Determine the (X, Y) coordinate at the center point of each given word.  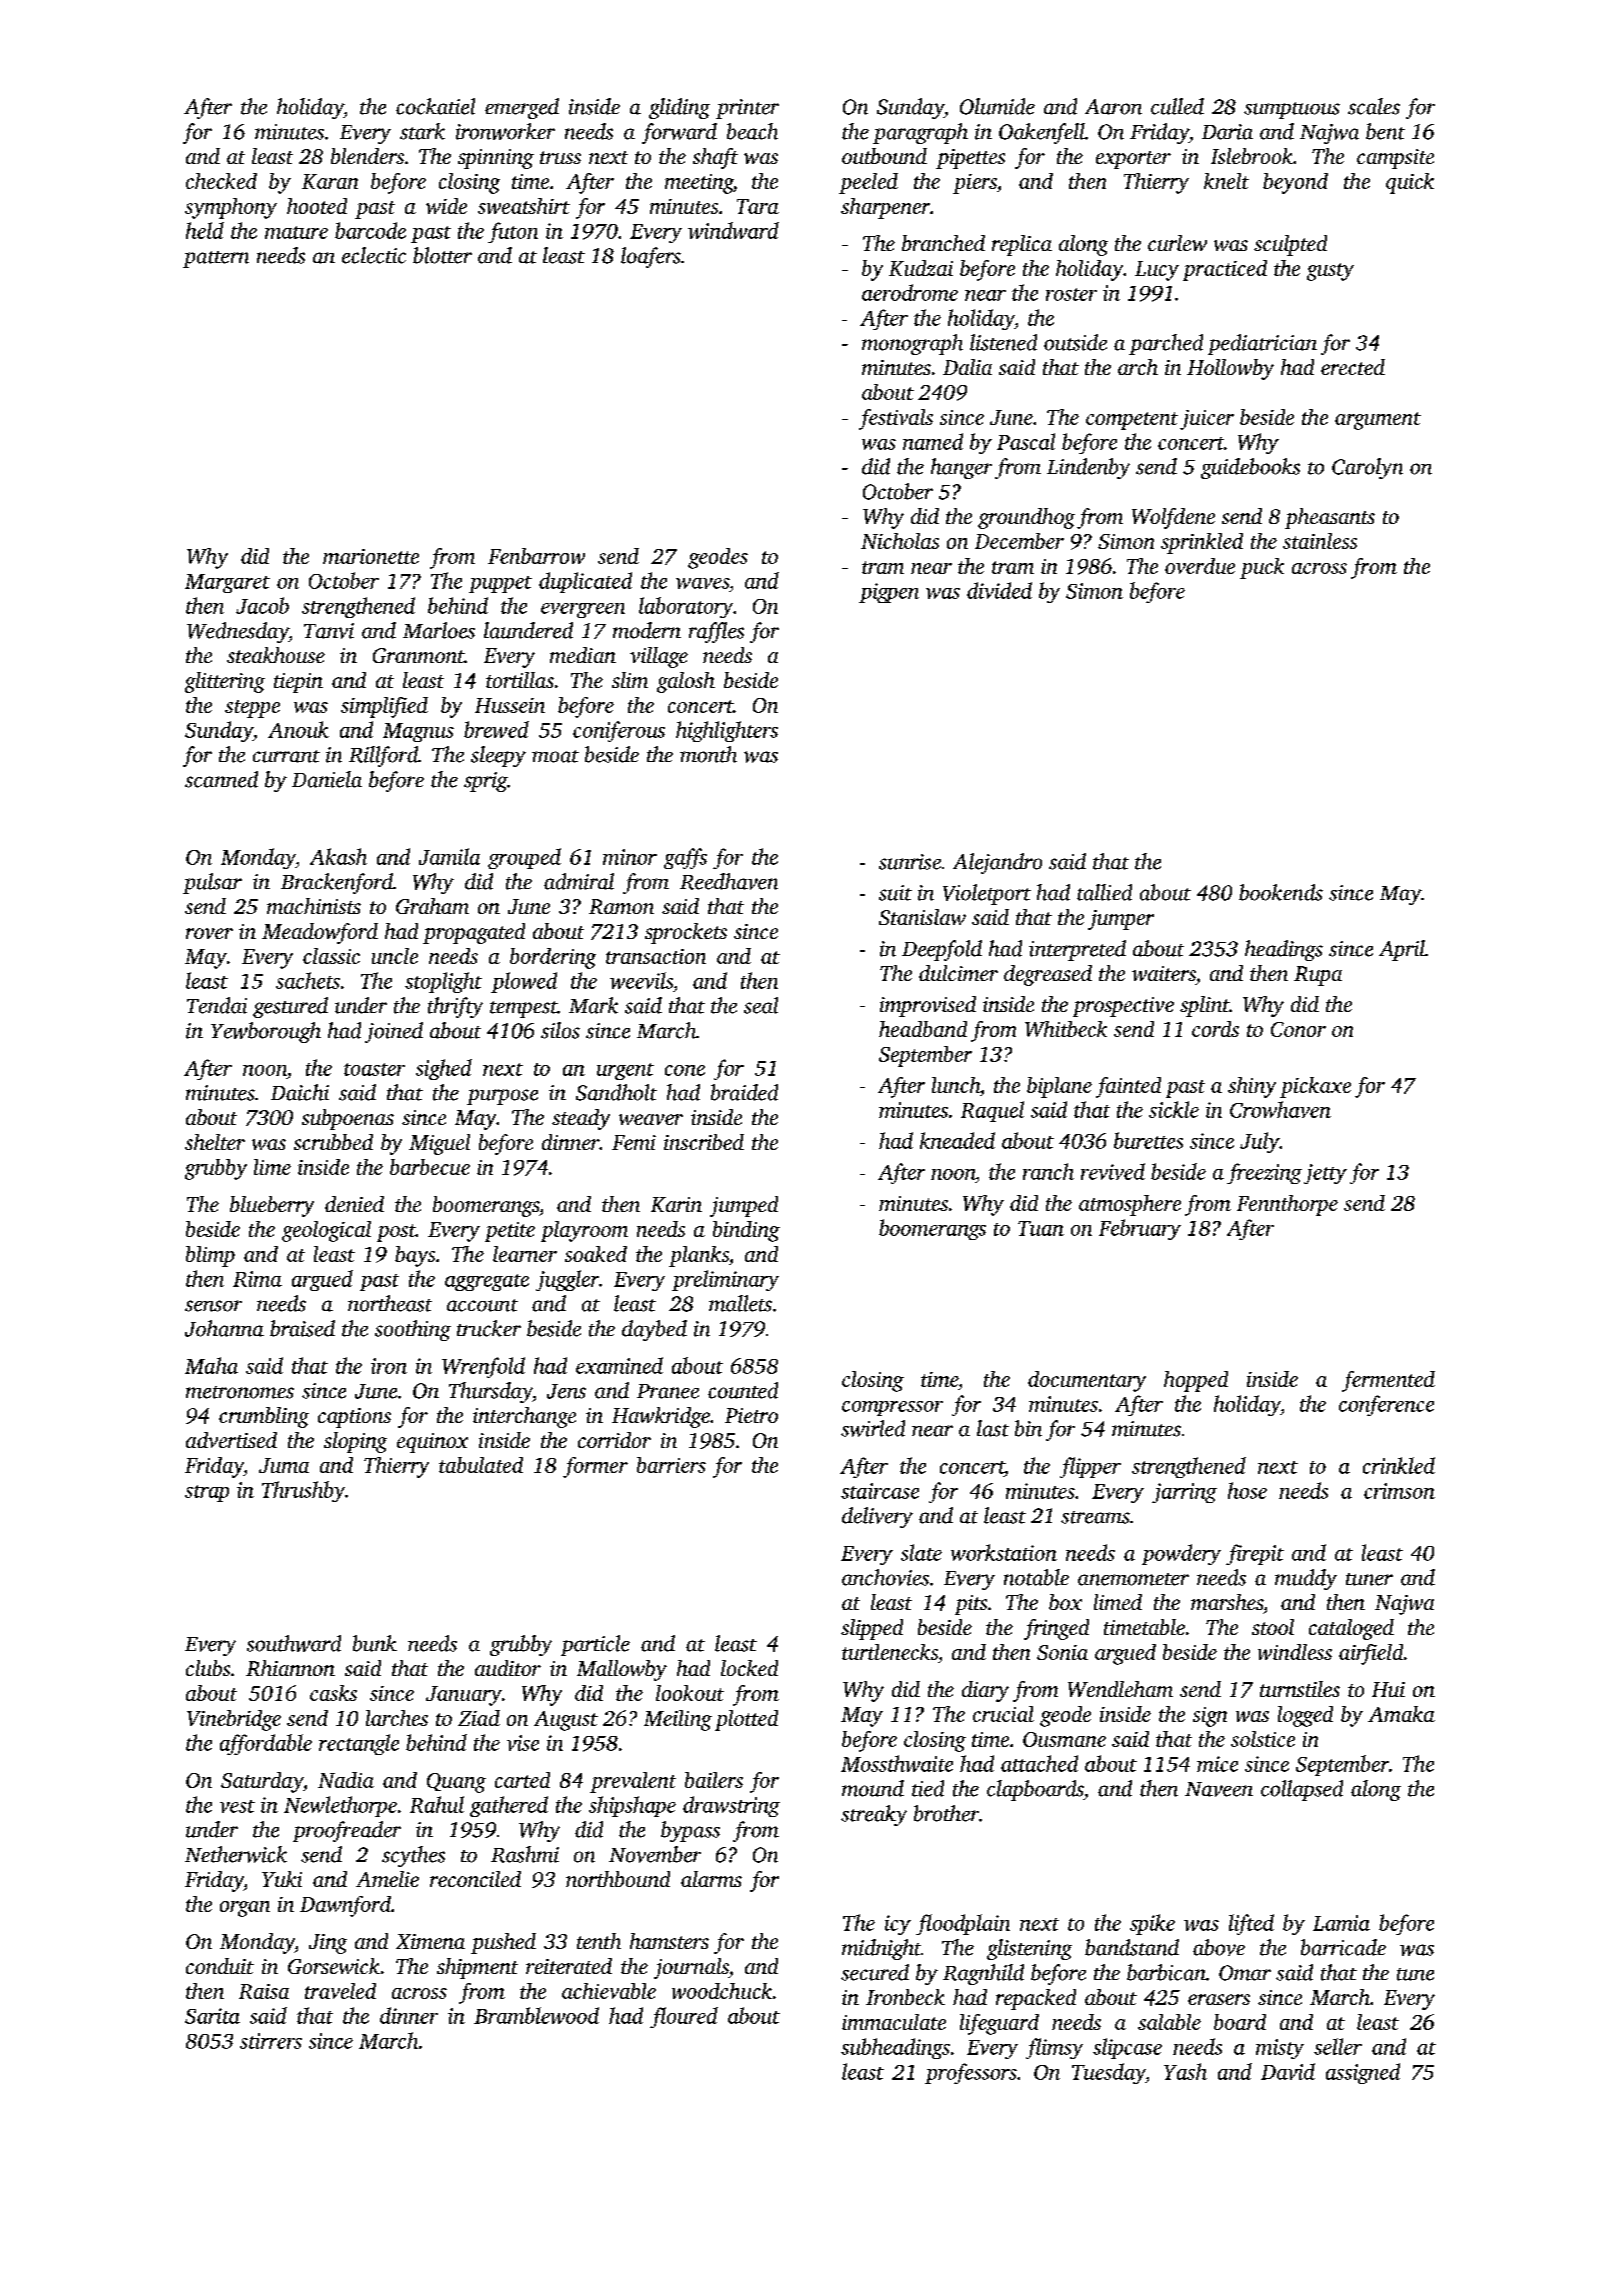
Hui (1388, 1689)
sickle (1174, 1109)
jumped (744, 1206)
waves (702, 583)
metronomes (240, 1392)
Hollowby (1230, 369)
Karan (330, 181)
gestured (290, 1007)
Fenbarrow (536, 556)
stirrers (271, 2041)
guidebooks (1250, 468)
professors (971, 2073)
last (993, 1428)
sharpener (885, 208)
